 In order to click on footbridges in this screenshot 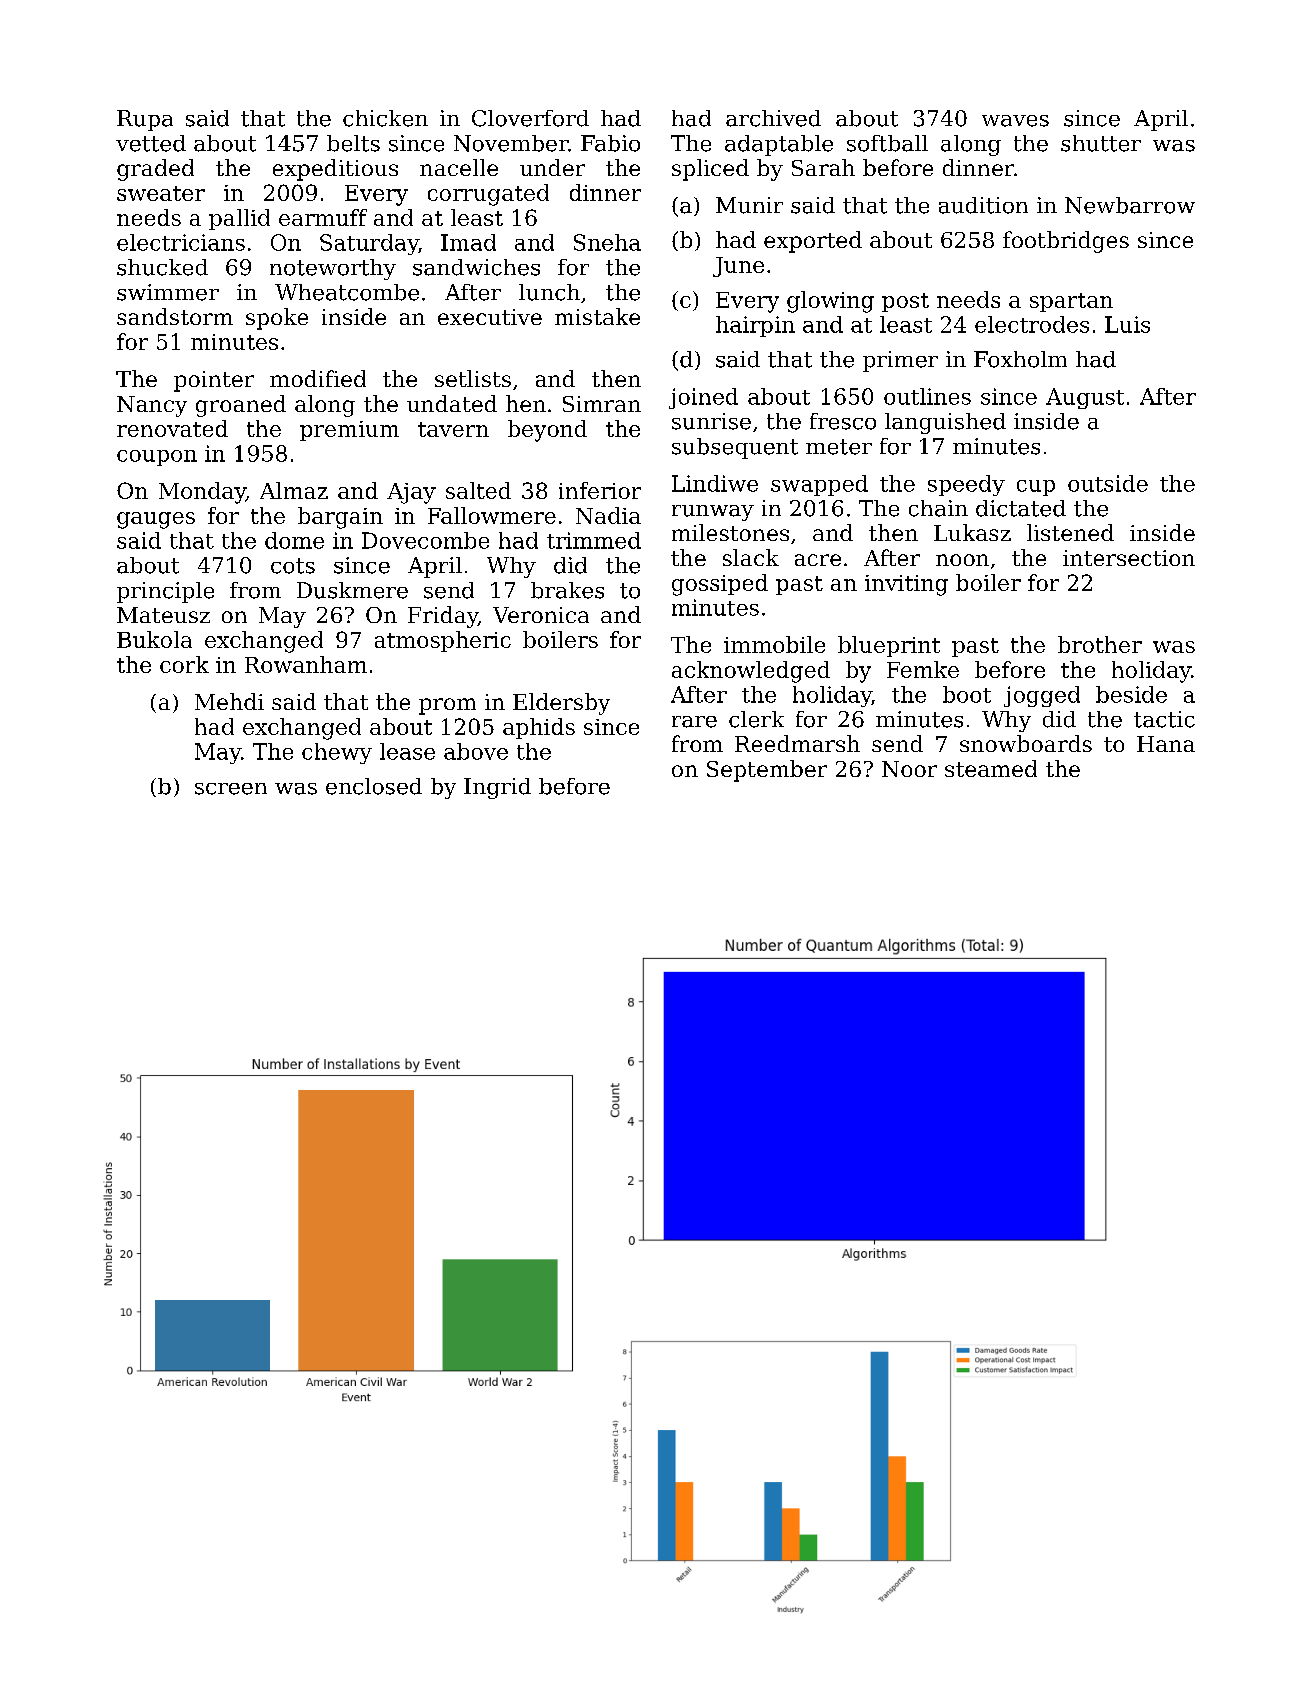, I will do `click(1066, 242)`.
